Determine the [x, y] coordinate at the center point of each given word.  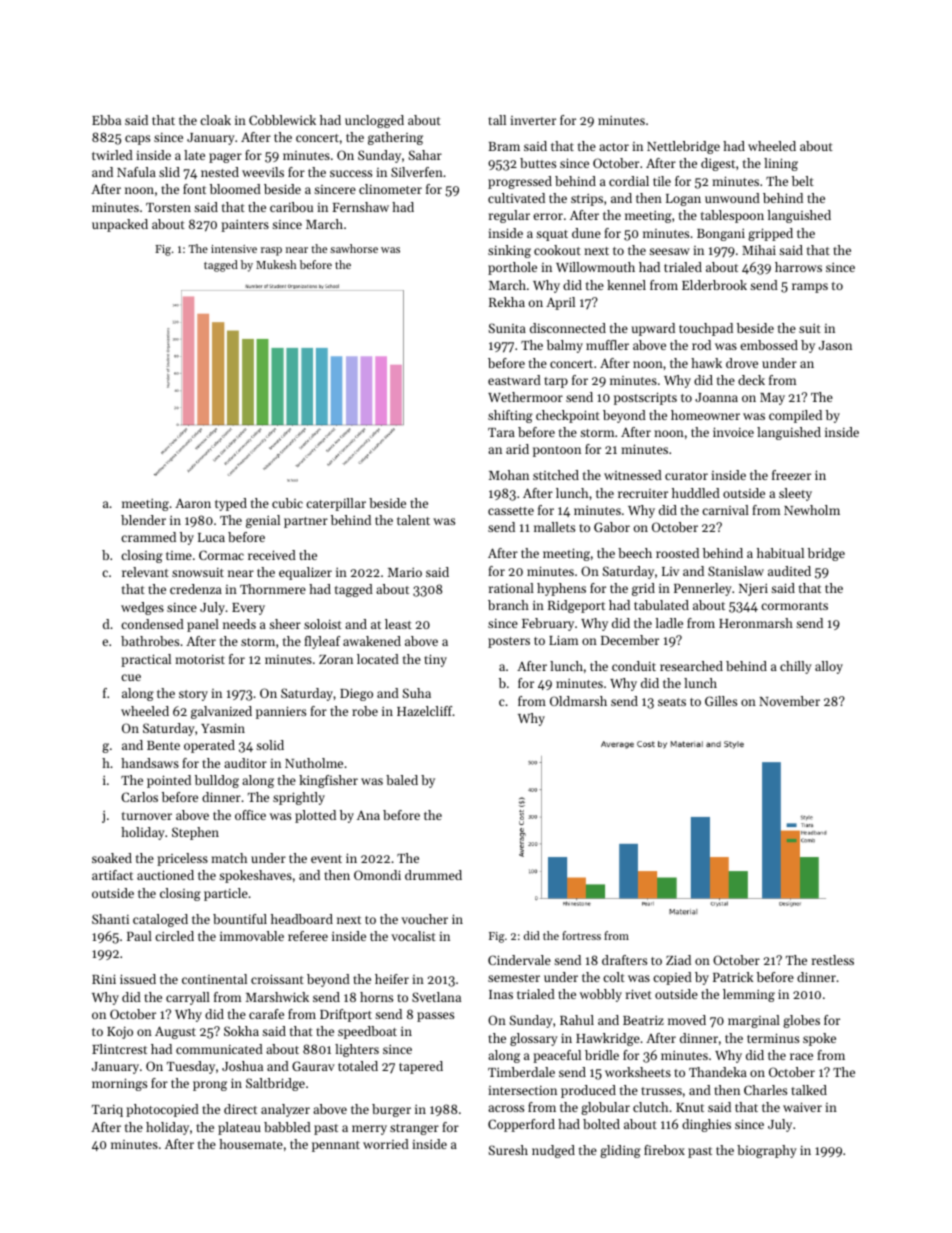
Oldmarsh [578, 701]
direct [240, 1109]
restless [833, 960]
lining [781, 164]
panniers [281, 712]
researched [691, 666]
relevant [145, 572]
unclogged [374, 121]
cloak [215, 120]
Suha [417, 693]
